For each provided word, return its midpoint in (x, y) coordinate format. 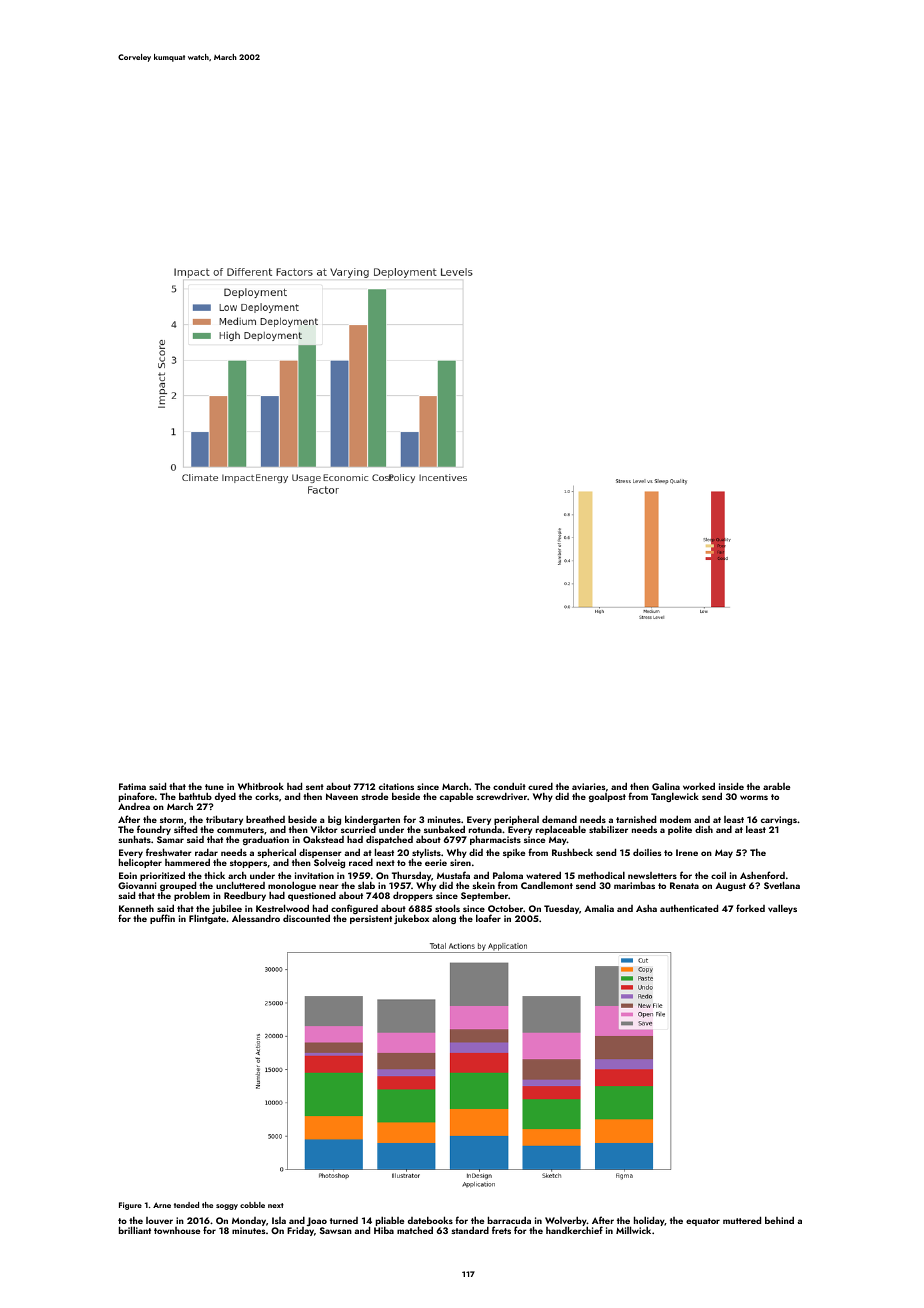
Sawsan (336, 1230)
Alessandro (256, 918)
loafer (488, 918)
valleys (782, 909)
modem (675, 819)
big (334, 820)
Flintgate (207, 919)
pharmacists (495, 840)
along (444, 919)
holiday (649, 1221)
